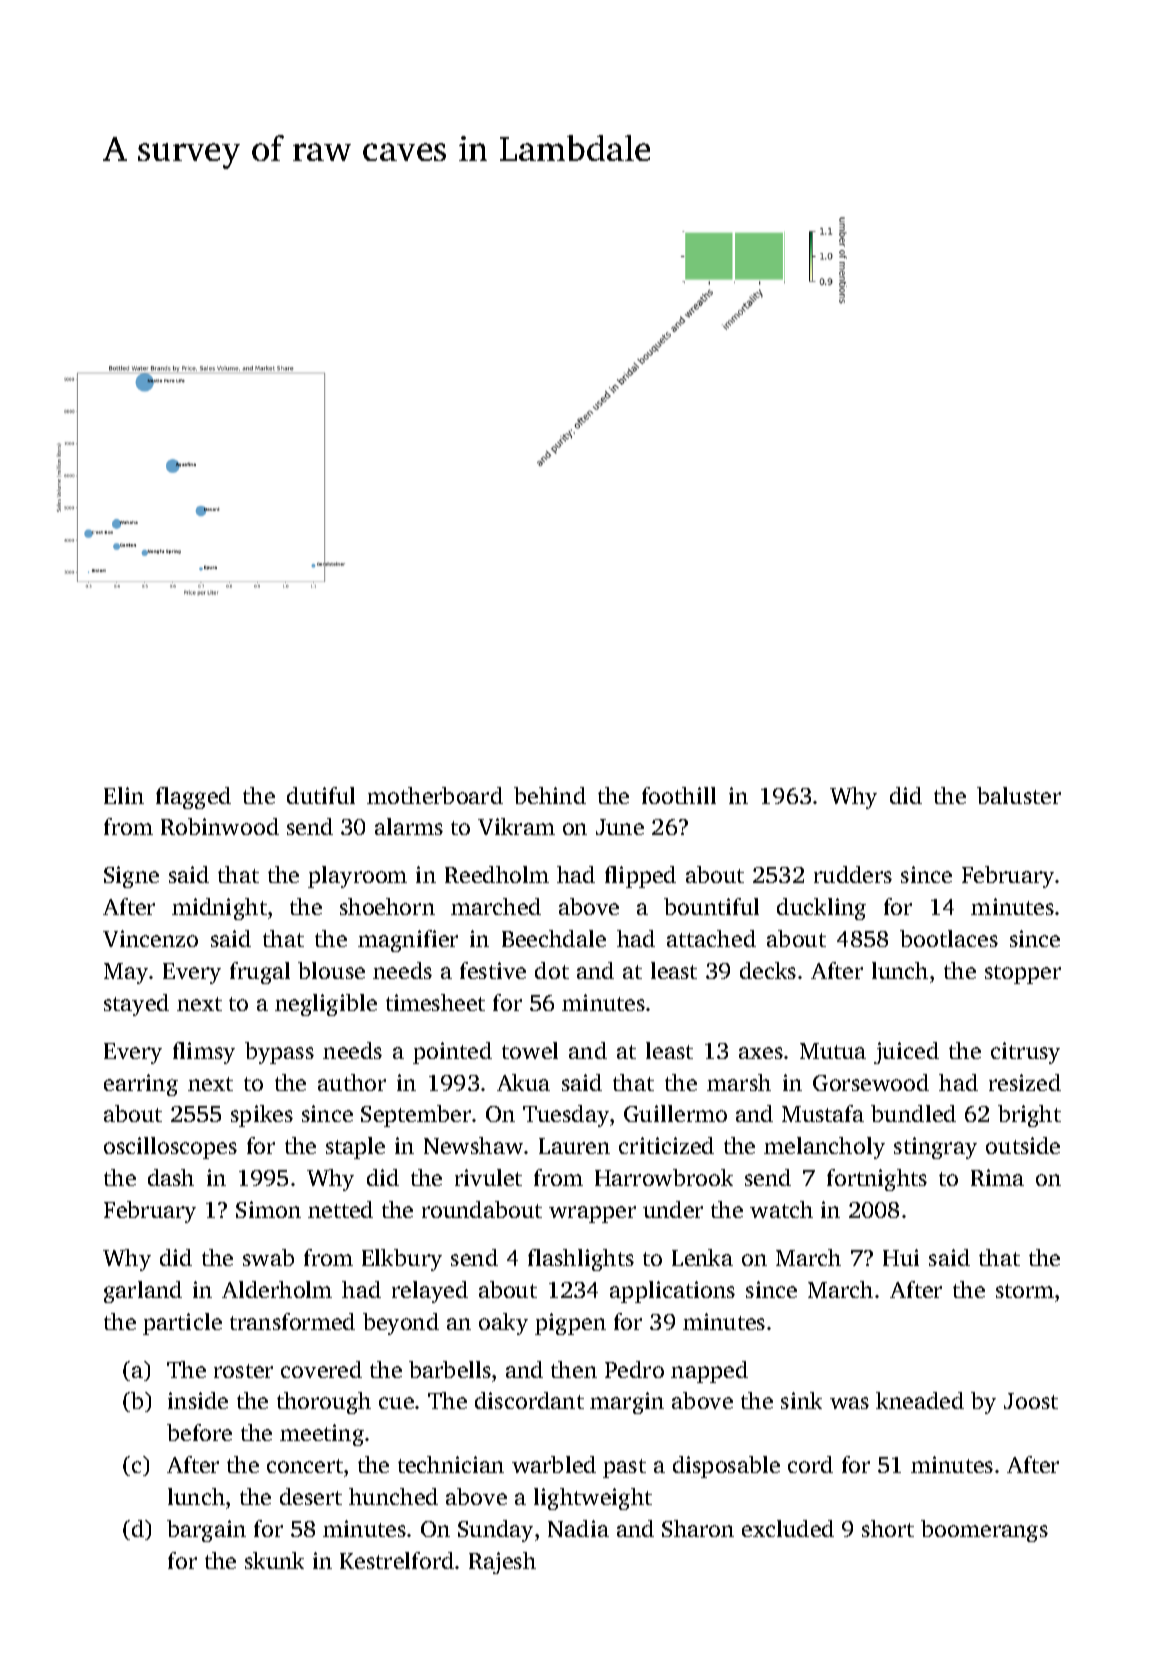 The width and height of the page is (1165, 1654). I want to click on Newshaw, so click(473, 1145).
